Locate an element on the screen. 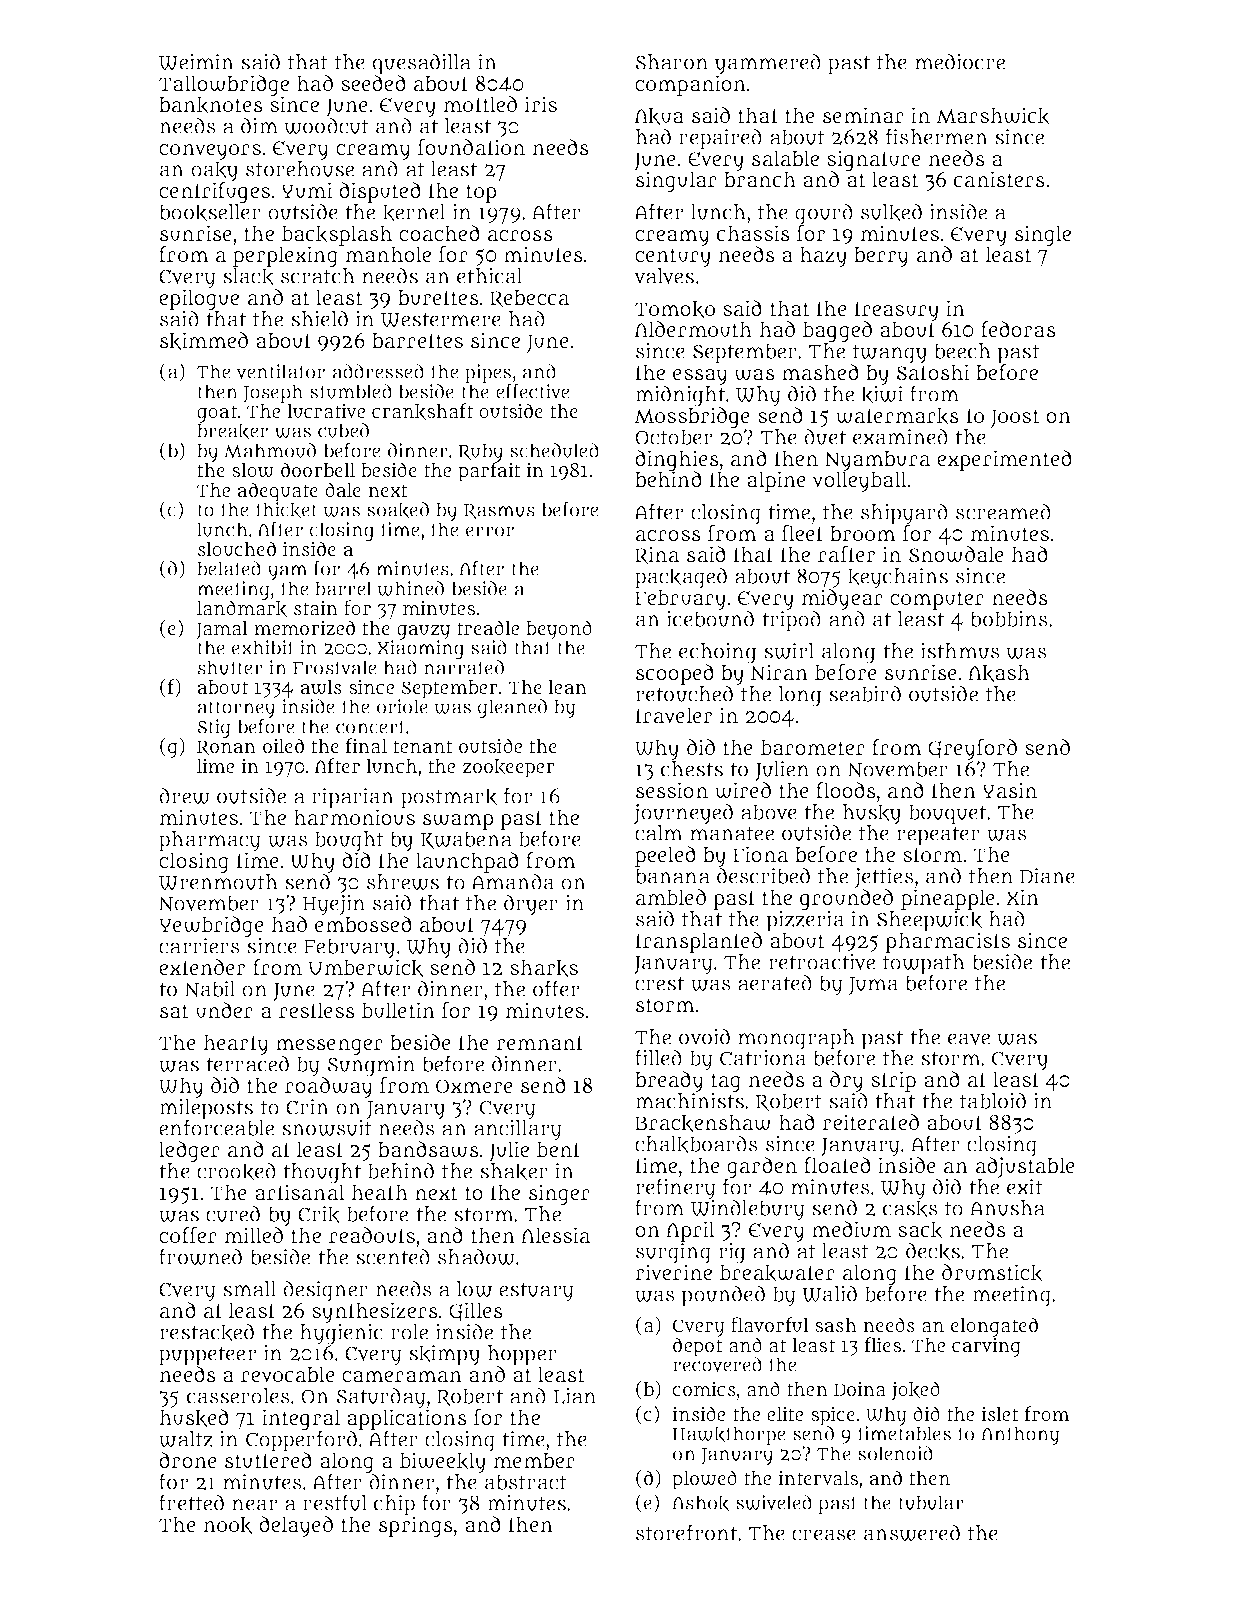 This screenshot has height=1598, width=1235. bouquet is located at coordinates (947, 814).
